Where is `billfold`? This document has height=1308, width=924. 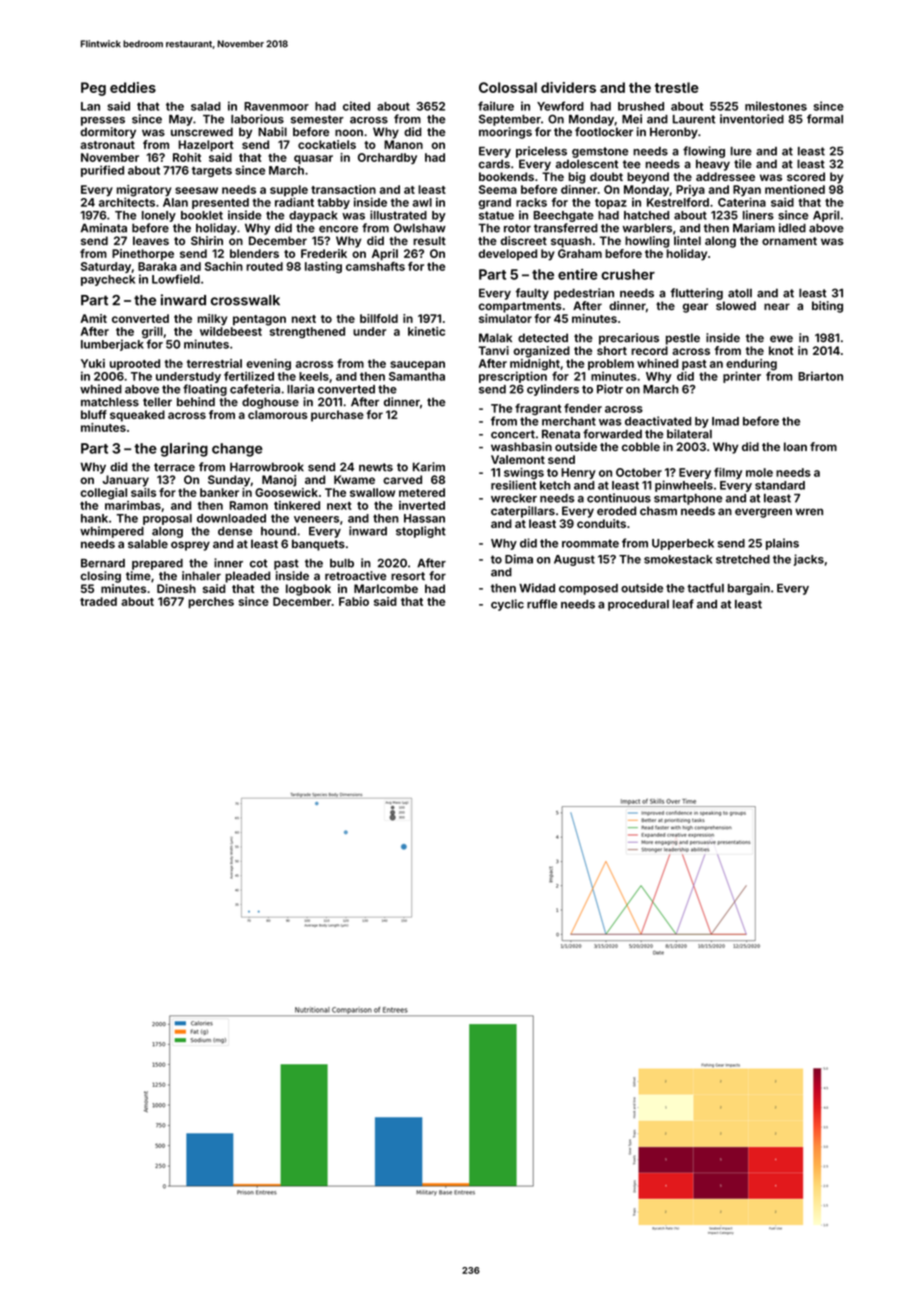 billfold is located at coordinates (379, 318).
